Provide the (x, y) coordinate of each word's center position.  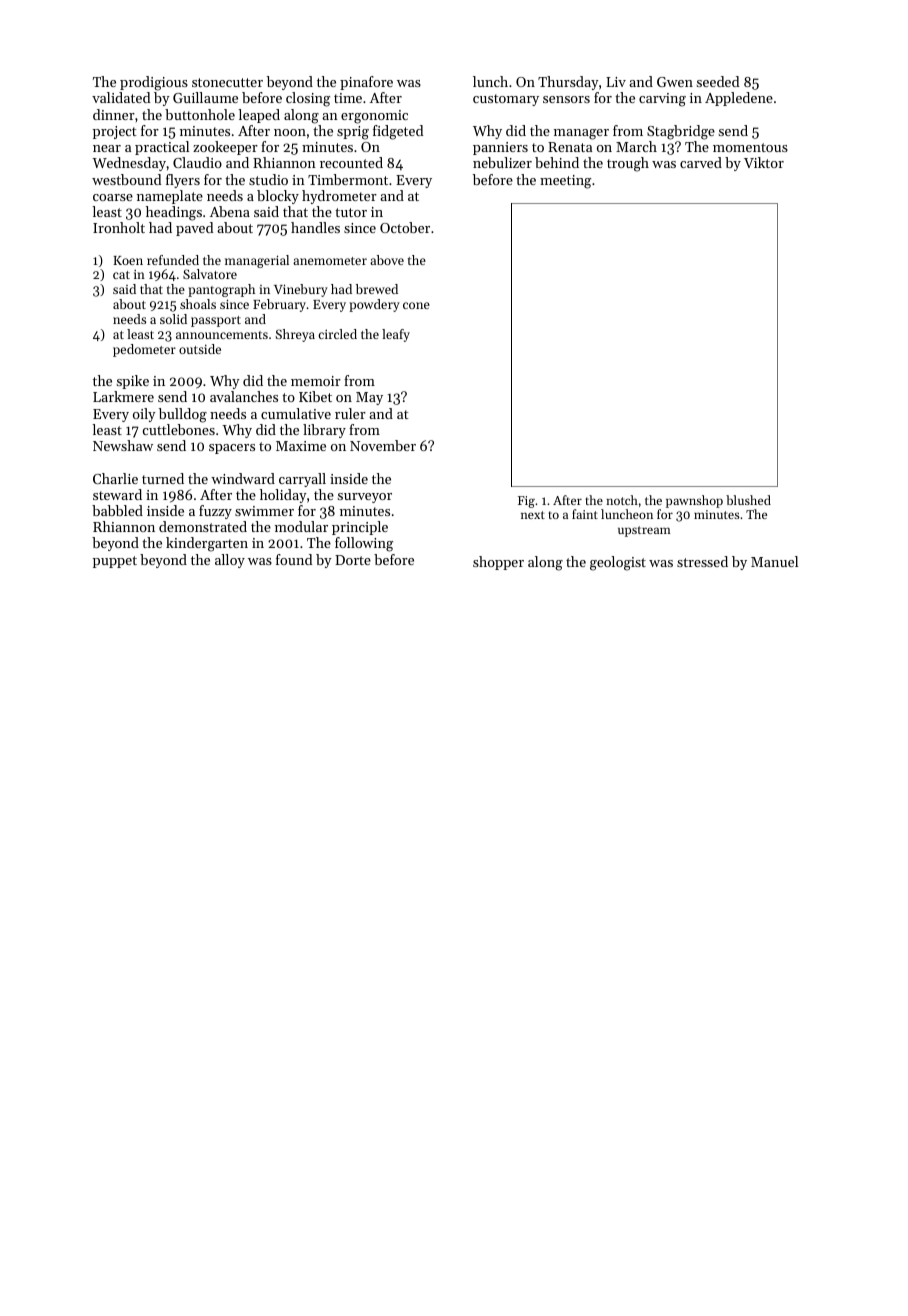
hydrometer (339, 197)
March (636, 146)
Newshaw (123, 445)
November (383, 445)
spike (133, 382)
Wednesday (129, 164)
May (369, 398)
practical (162, 148)
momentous (750, 147)
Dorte (353, 560)
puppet (115, 562)
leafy (396, 335)
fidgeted (398, 132)
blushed (748, 500)
